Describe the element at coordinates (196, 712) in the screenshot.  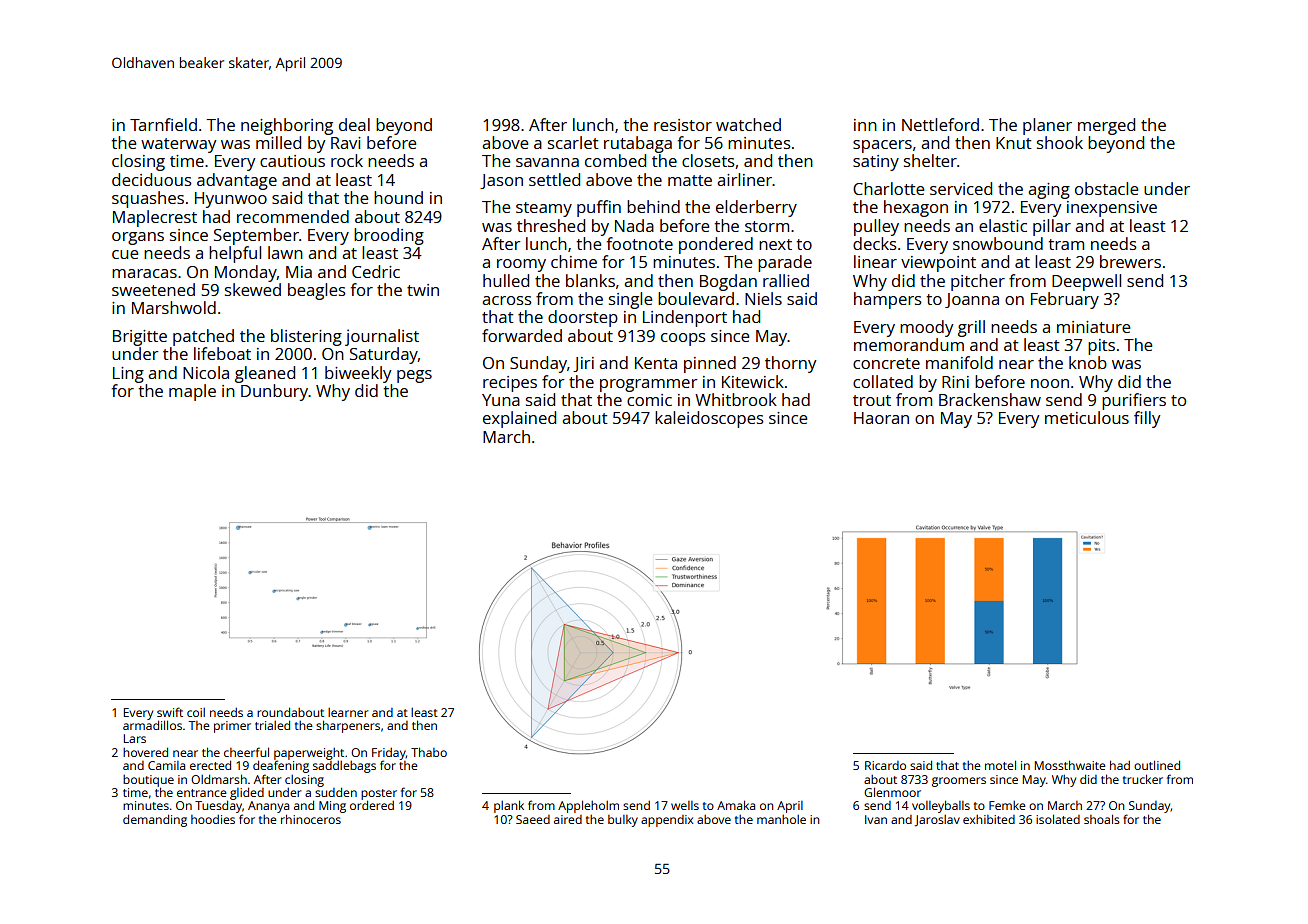
I see `coil` at that location.
